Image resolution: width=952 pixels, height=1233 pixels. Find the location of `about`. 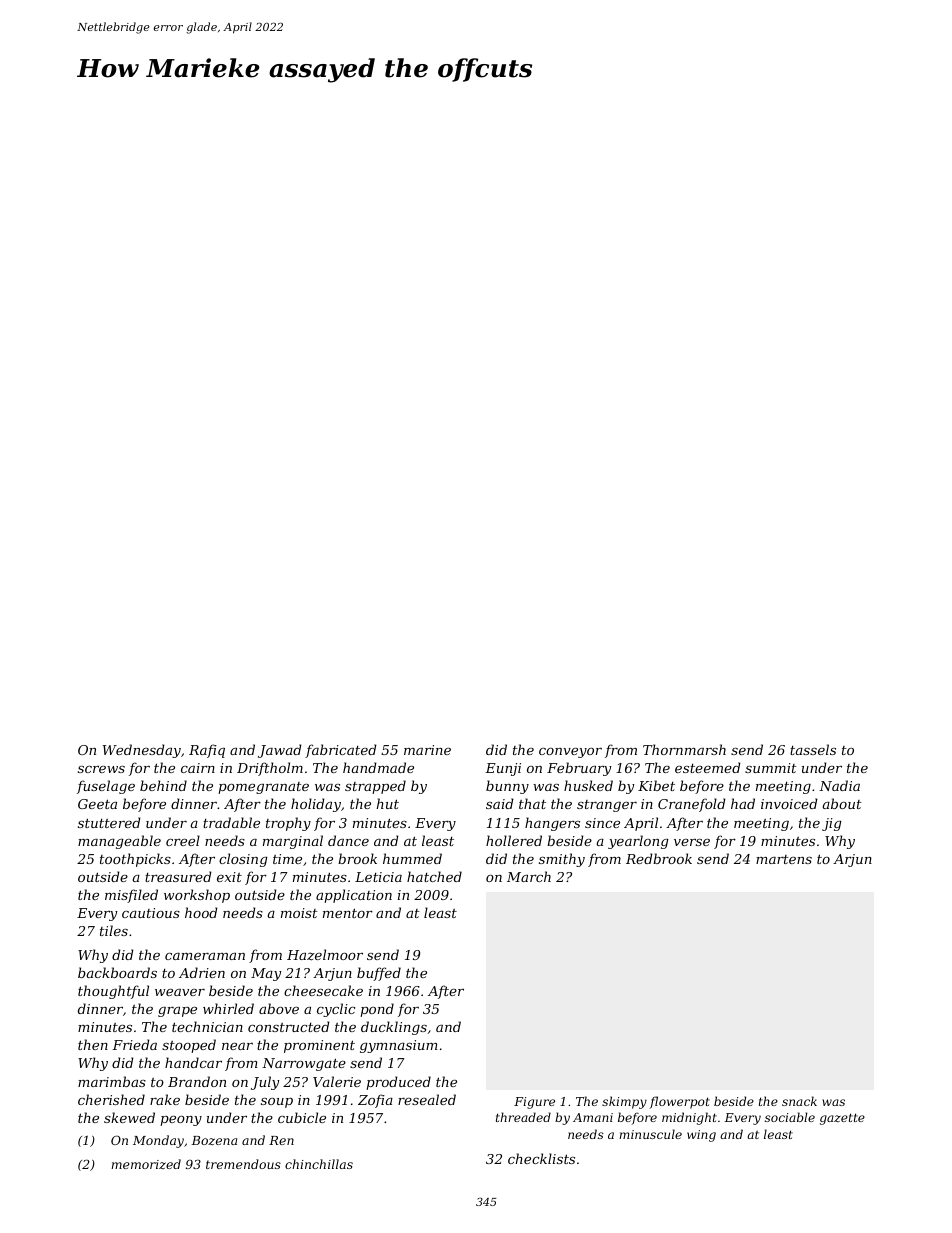

about is located at coordinates (842, 803).
